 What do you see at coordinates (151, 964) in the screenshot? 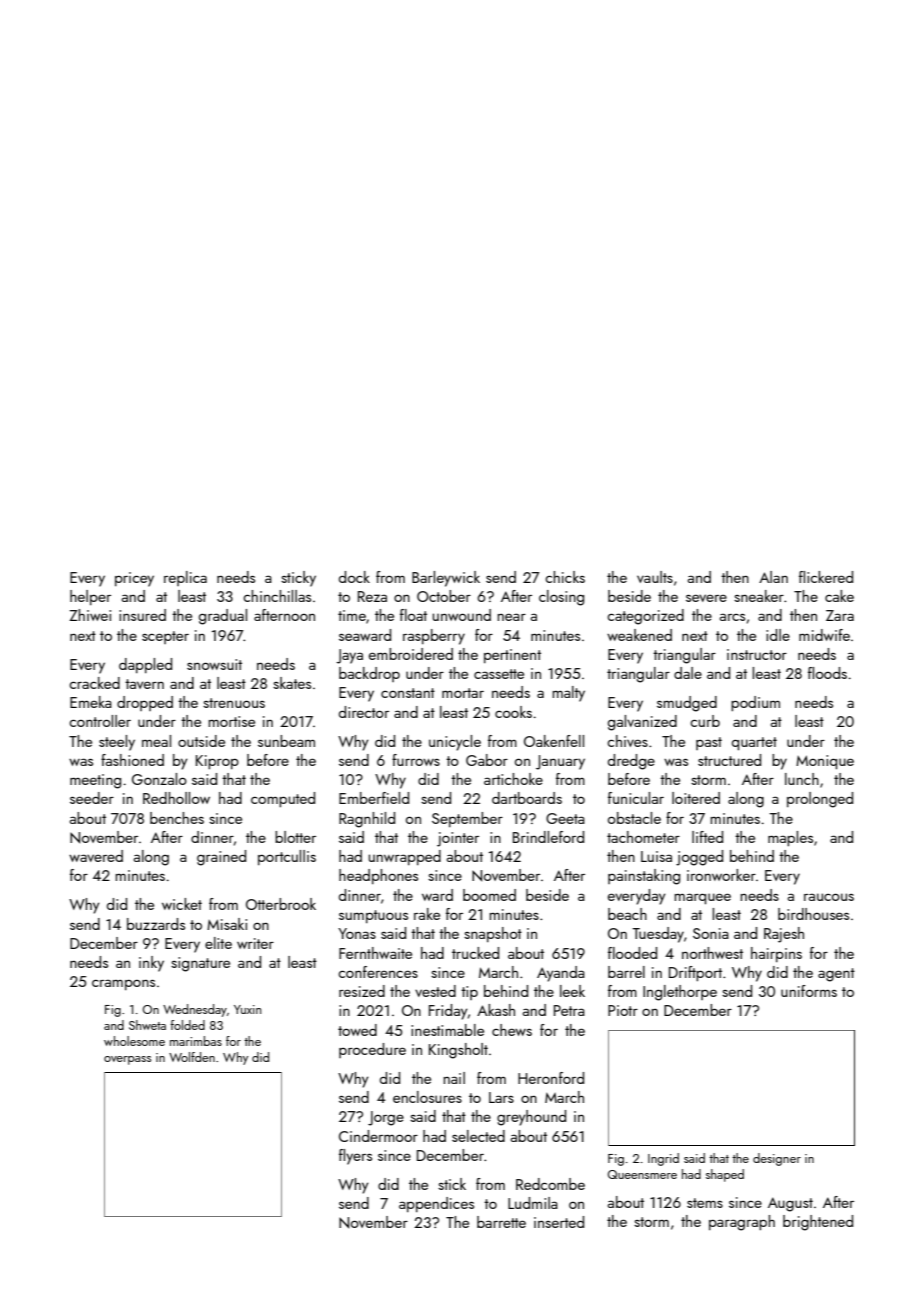
I see `inky` at bounding box center [151, 964].
